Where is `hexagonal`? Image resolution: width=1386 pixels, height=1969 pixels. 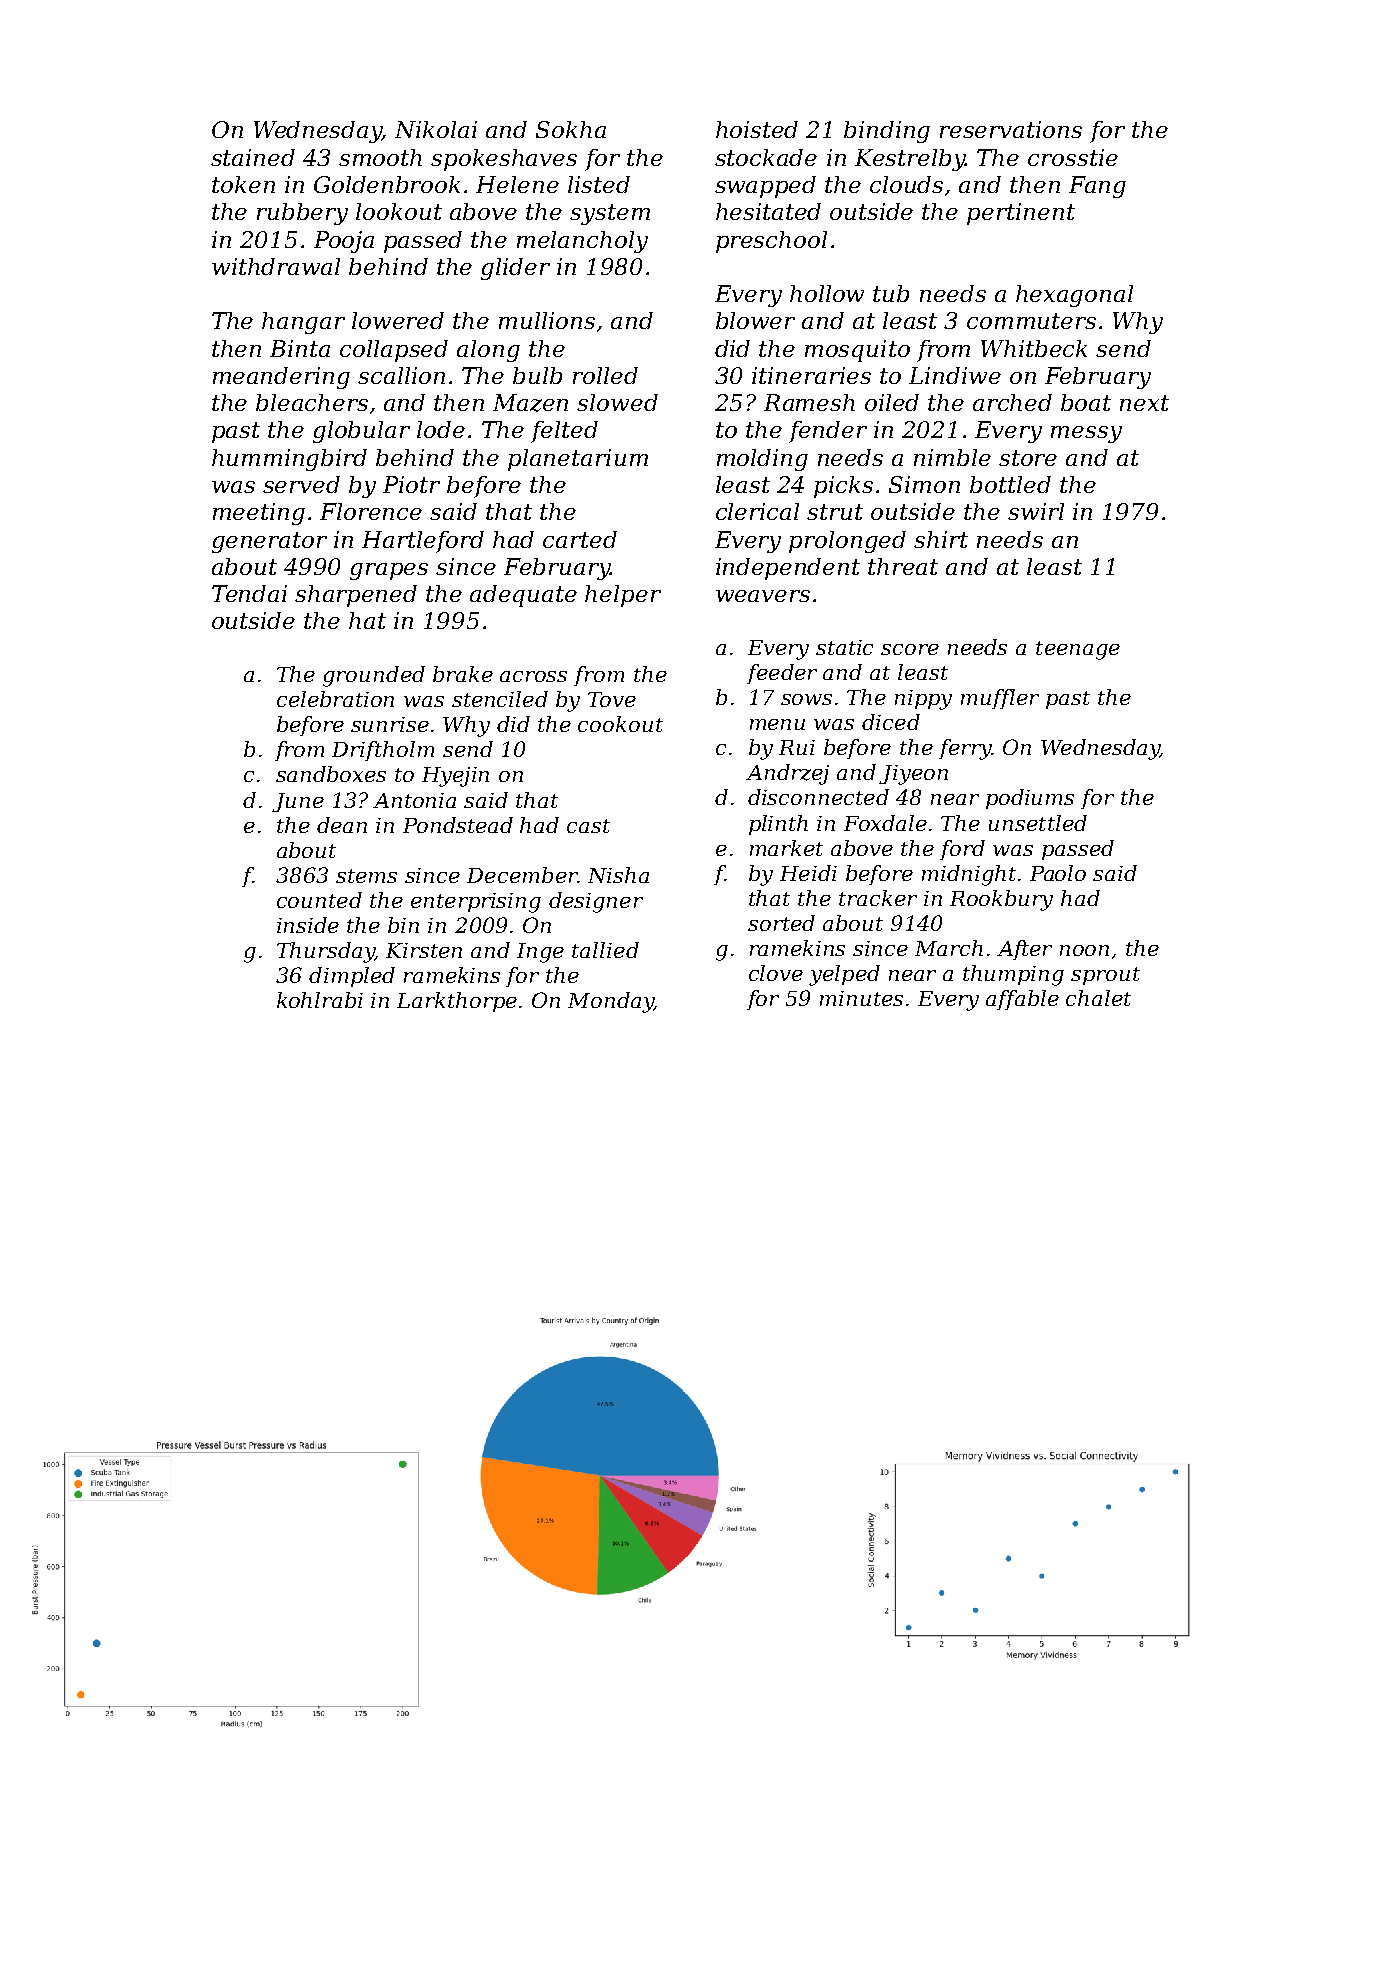
hexagonal is located at coordinates (1074, 296).
